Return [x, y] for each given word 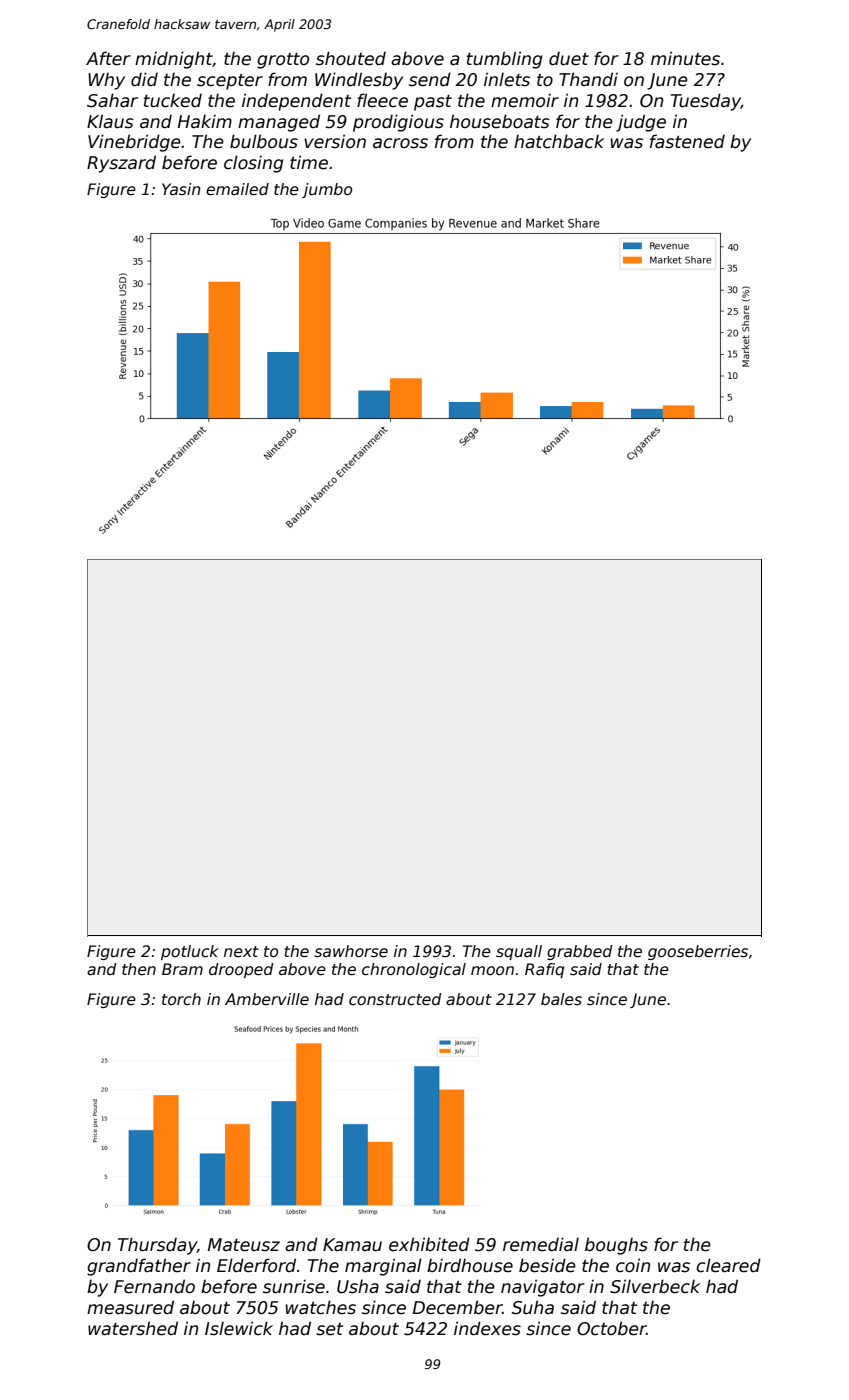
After [108, 58]
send [430, 79]
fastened [687, 141]
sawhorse [351, 951]
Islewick [239, 1328]
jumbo [327, 190]
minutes [685, 58]
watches [321, 1307]
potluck [190, 952]
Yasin [181, 189]
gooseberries [698, 952]
